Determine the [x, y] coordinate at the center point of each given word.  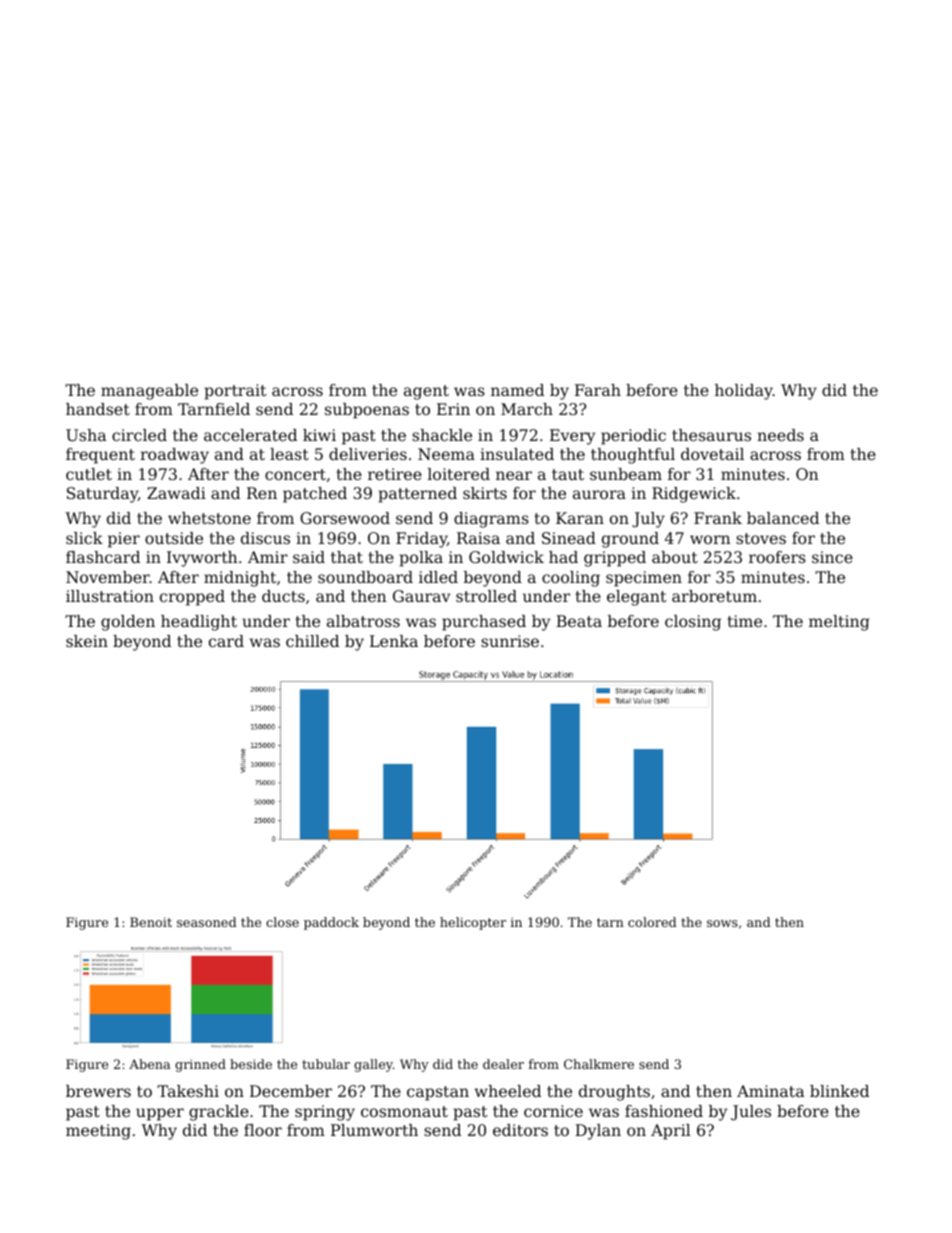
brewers [98, 1091]
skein [87, 641]
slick [84, 538]
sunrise [510, 641]
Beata [579, 621]
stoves [761, 538]
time [744, 621]
